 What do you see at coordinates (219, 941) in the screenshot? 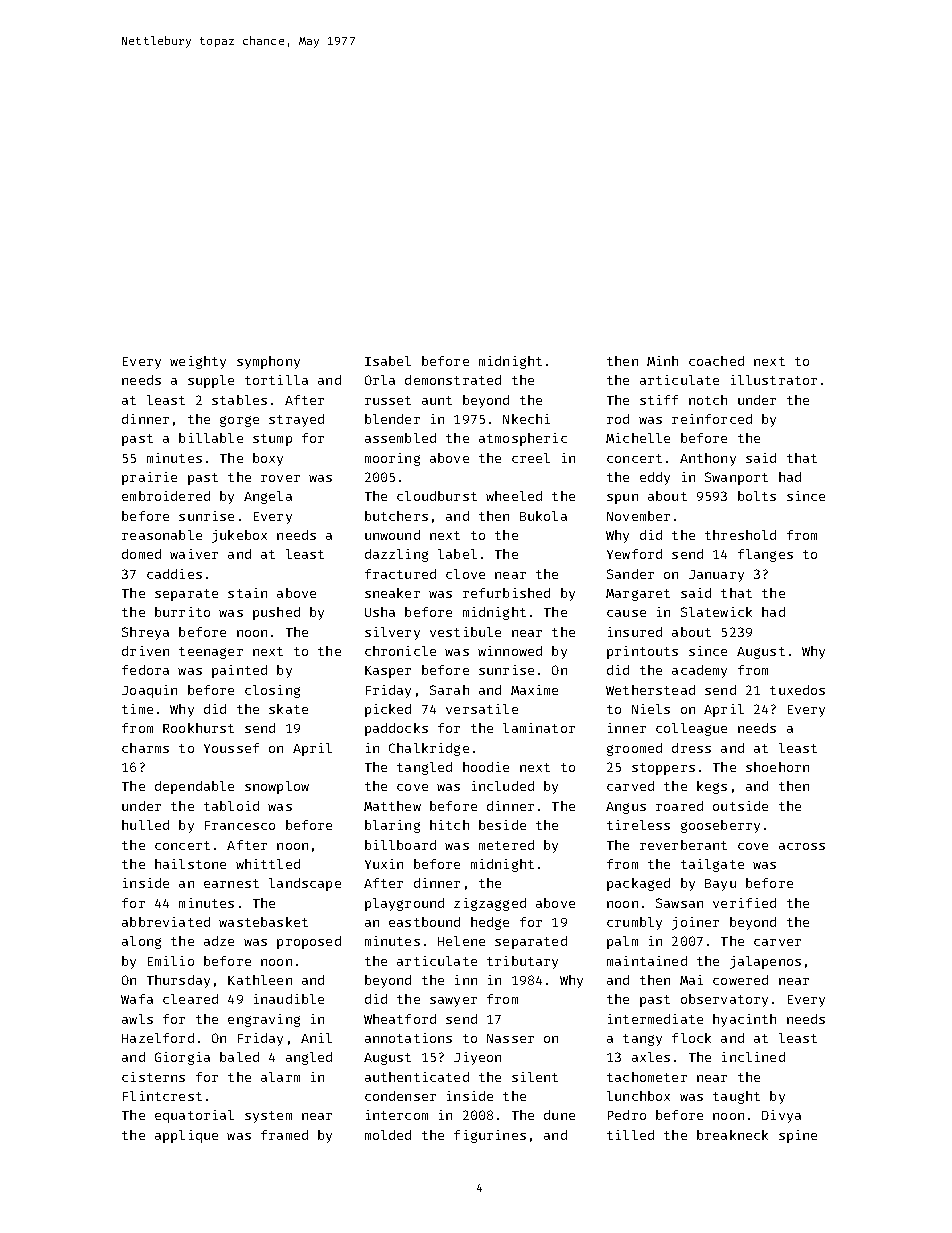
I see `adze` at bounding box center [219, 941].
